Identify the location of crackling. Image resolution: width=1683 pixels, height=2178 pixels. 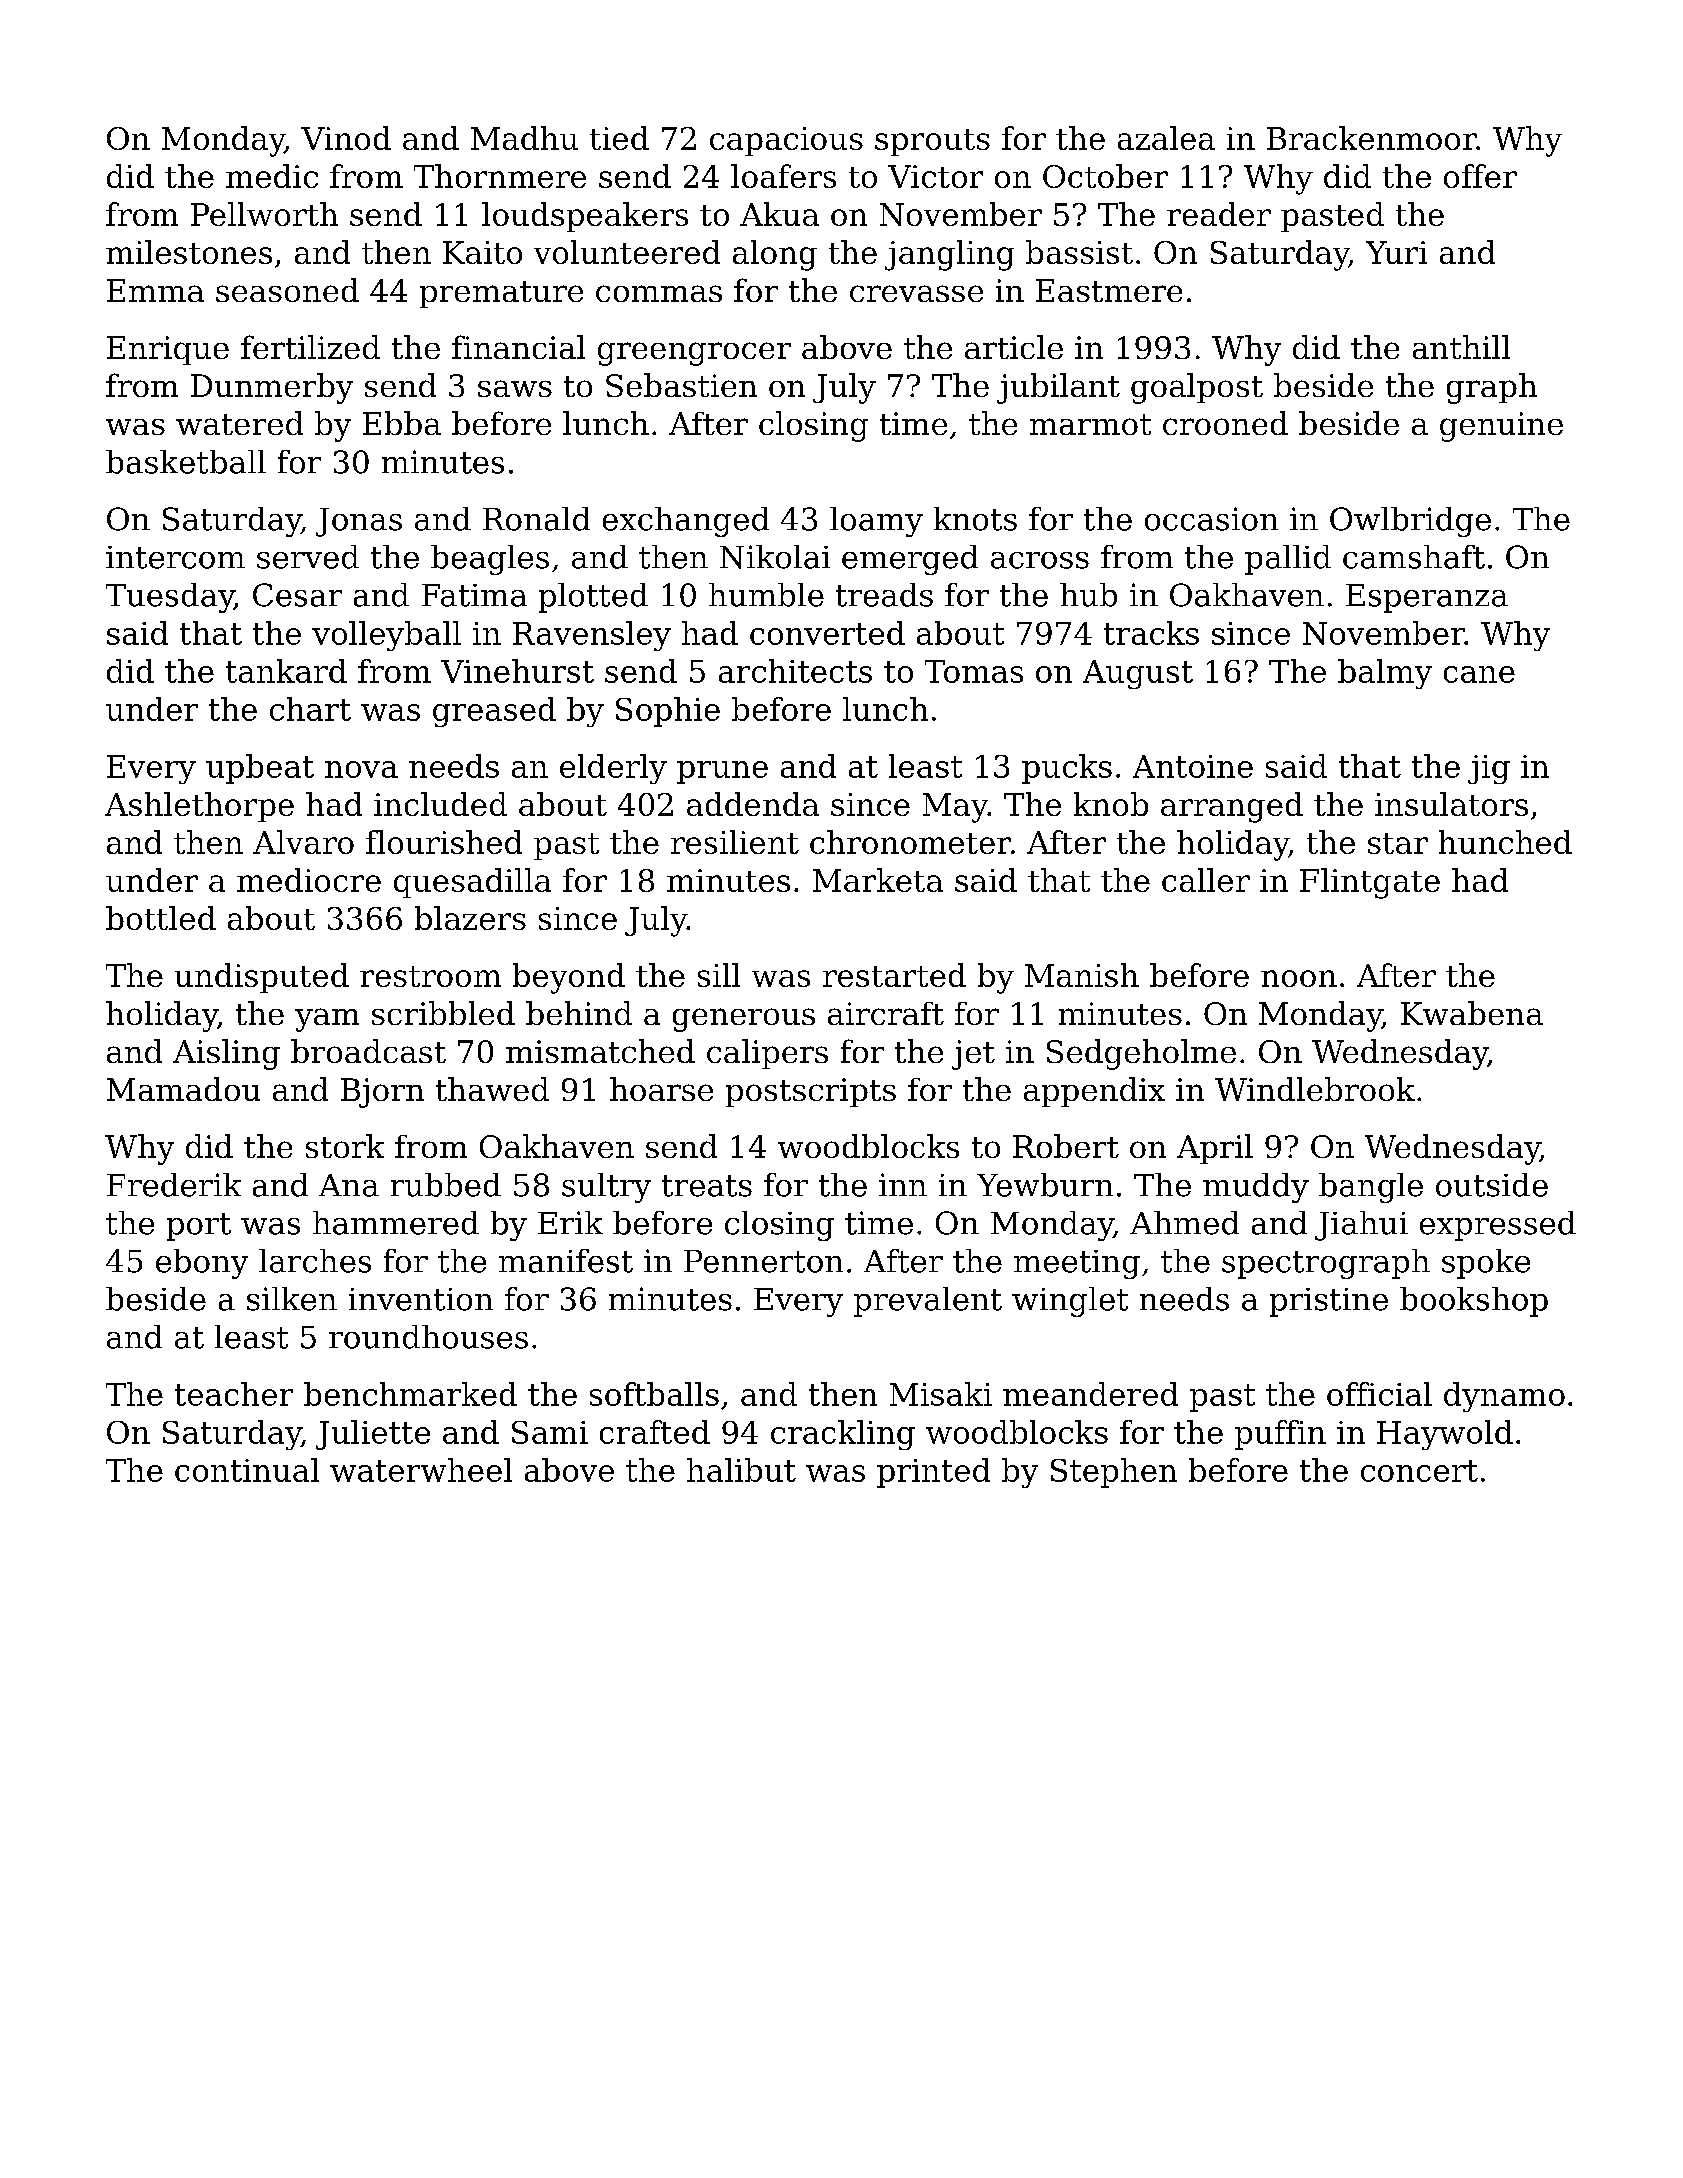
(843, 1435).
